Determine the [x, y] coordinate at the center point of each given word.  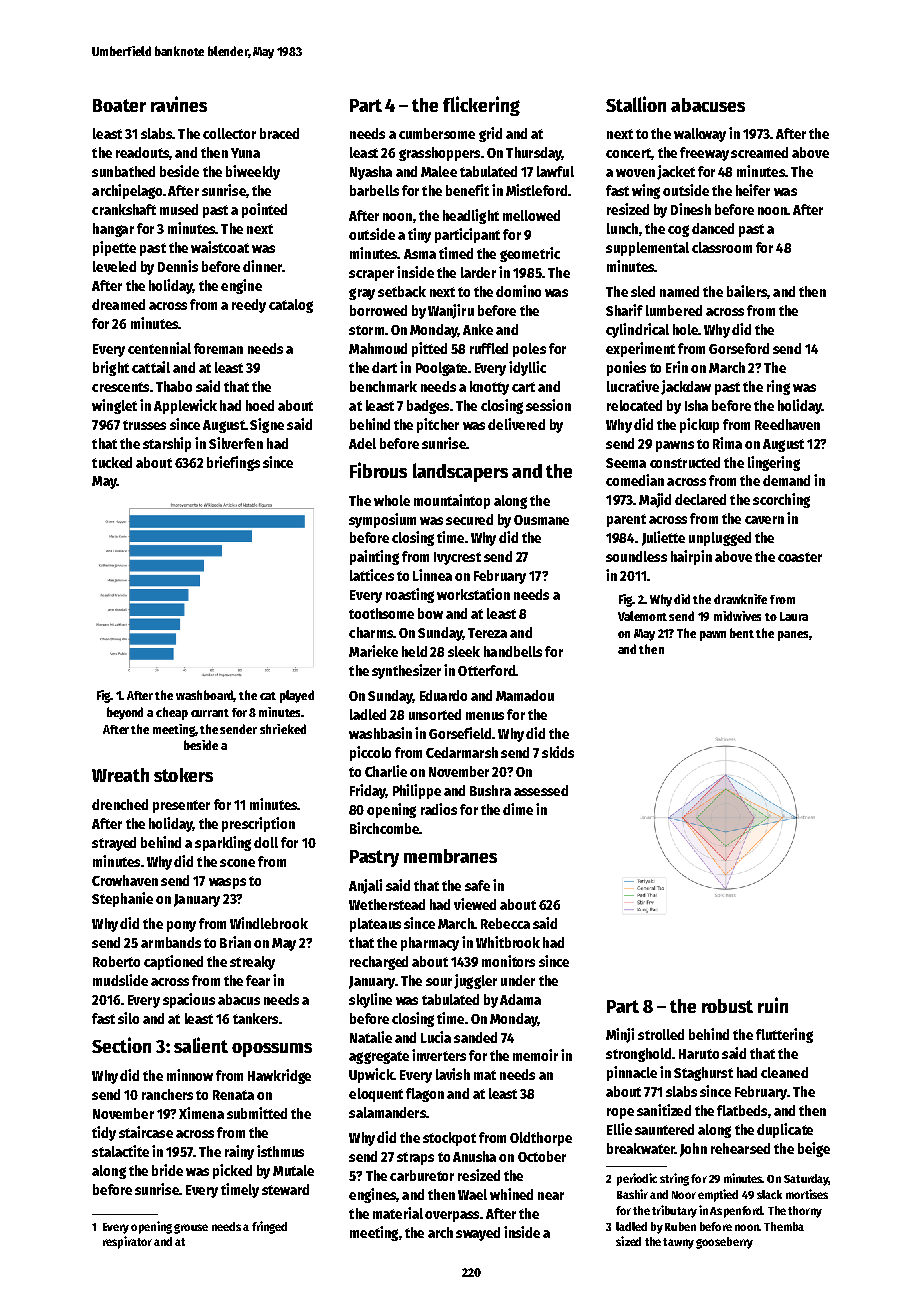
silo [128, 1018]
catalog [291, 306]
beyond [125, 713]
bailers [747, 291]
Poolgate [441, 369]
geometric [530, 254]
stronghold [638, 1055]
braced [279, 133]
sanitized [664, 1110]
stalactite [120, 1151]
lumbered [674, 310]
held [414, 651]
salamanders [387, 1112]
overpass [452, 1216]
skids [558, 752]
